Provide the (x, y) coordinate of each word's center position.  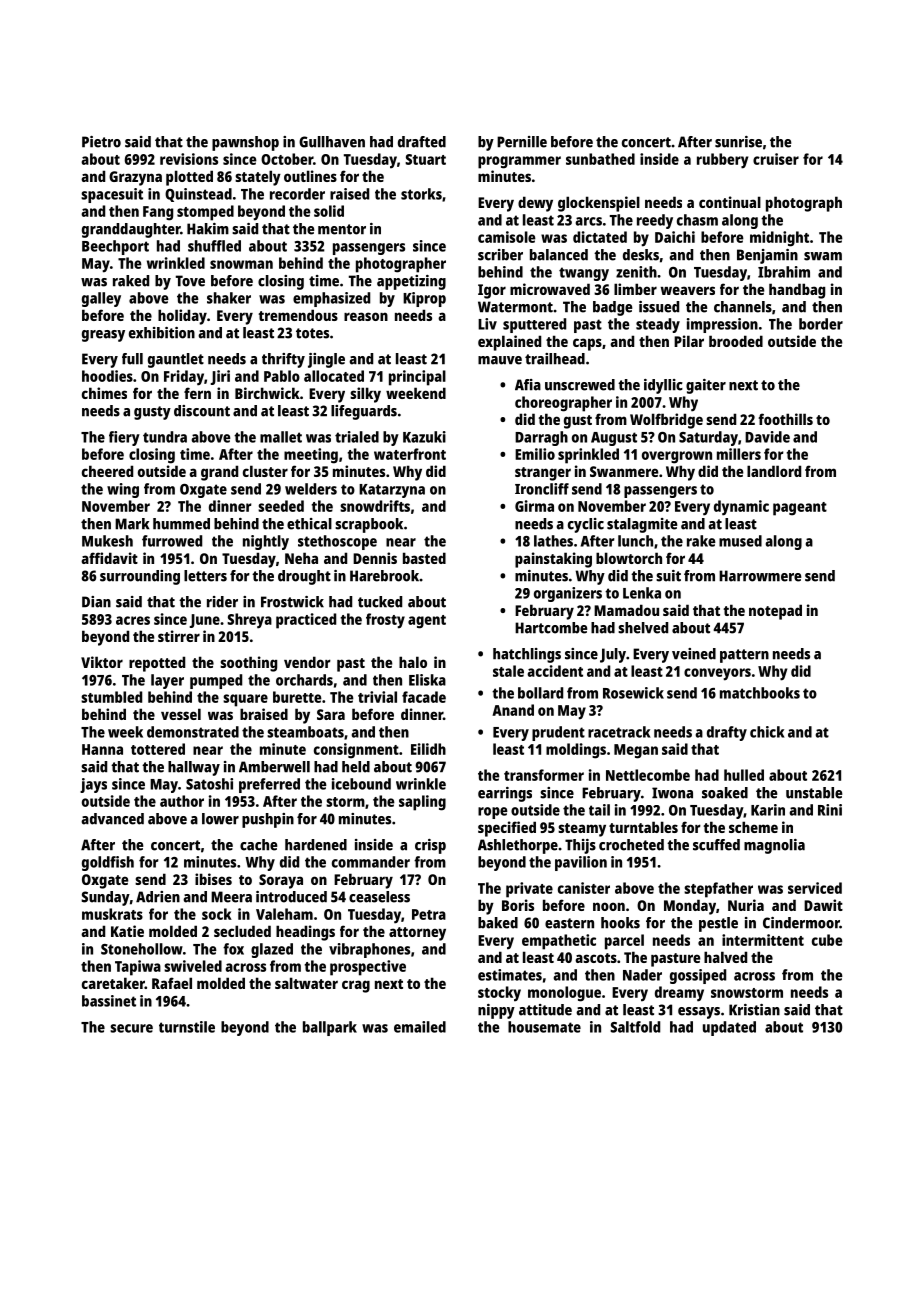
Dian (96, 602)
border (821, 324)
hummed (181, 524)
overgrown (677, 457)
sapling (422, 803)
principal (417, 378)
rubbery (722, 161)
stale (508, 671)
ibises (213, 879)
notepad (775, 612)
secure (131, 1028)
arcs (589, 221)
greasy (103, 336)
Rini (830, 810)
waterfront (410, 454)
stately (258, 178)
